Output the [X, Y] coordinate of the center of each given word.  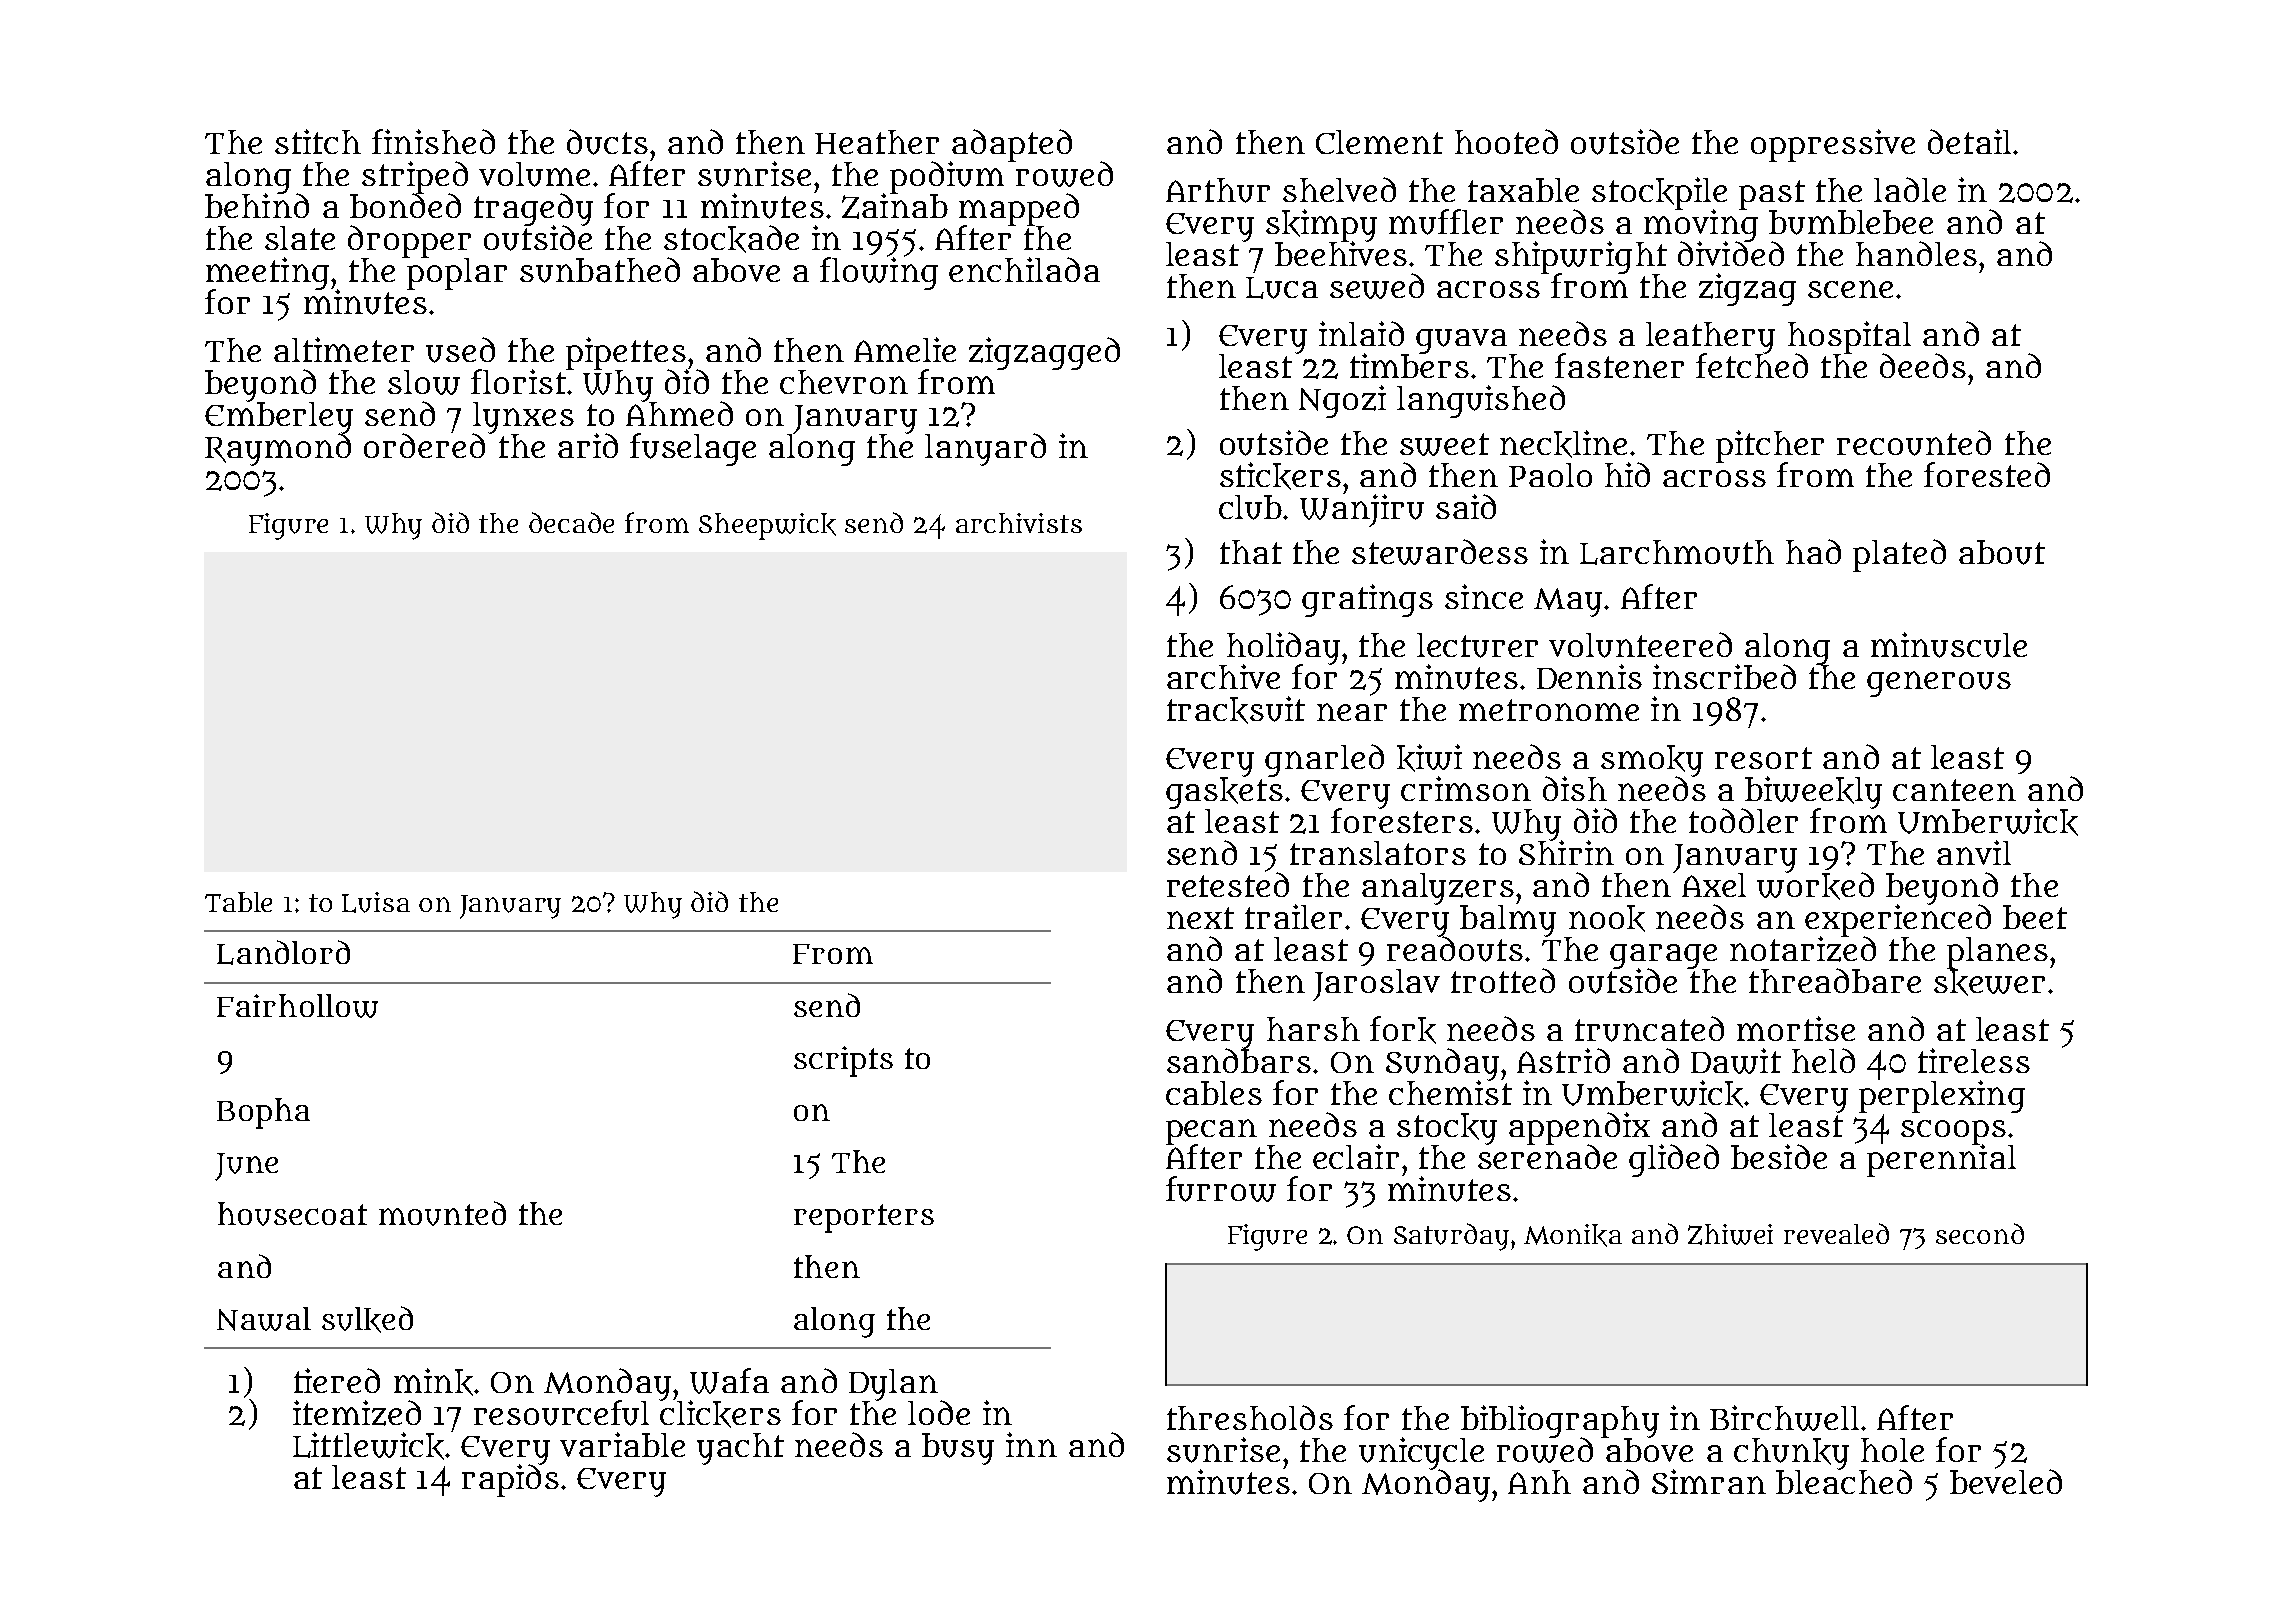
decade [571, 522]
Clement [1379, 142]
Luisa [376, 902]
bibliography [1560, 1421]
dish [1575, 788]
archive [1223, 676]
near [1352, 712]
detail [1969, 141]
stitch [318, 141]
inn [1031, 1444]
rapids [510, 1481]
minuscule [1949, 645]
